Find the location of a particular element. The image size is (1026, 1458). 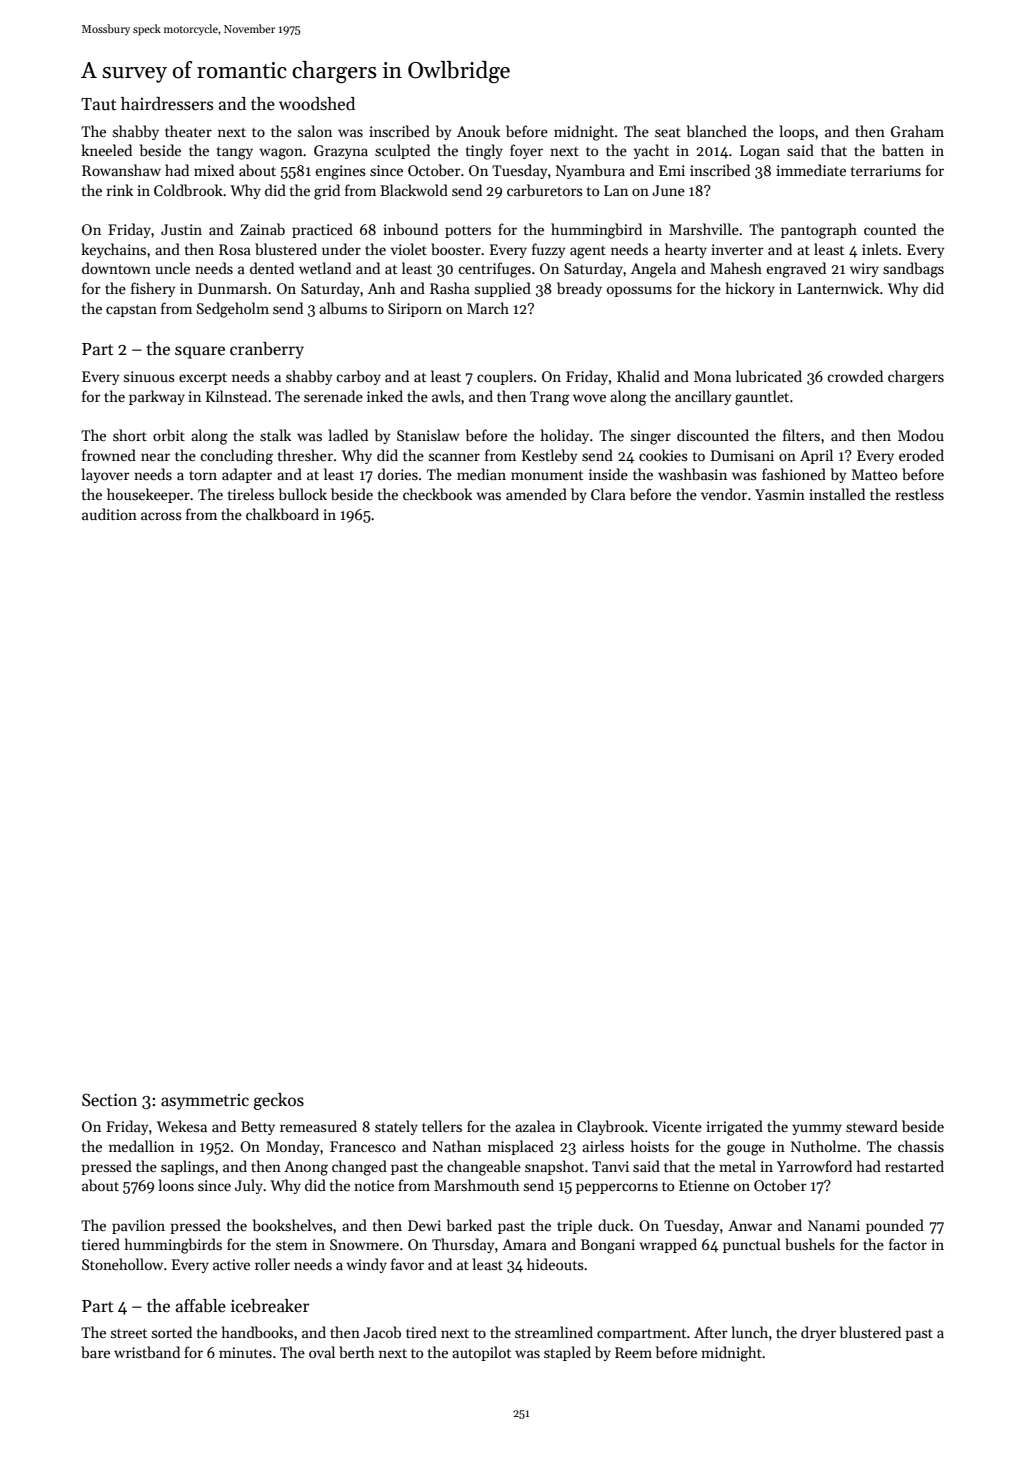

across is located at coordinates (161, 516).
